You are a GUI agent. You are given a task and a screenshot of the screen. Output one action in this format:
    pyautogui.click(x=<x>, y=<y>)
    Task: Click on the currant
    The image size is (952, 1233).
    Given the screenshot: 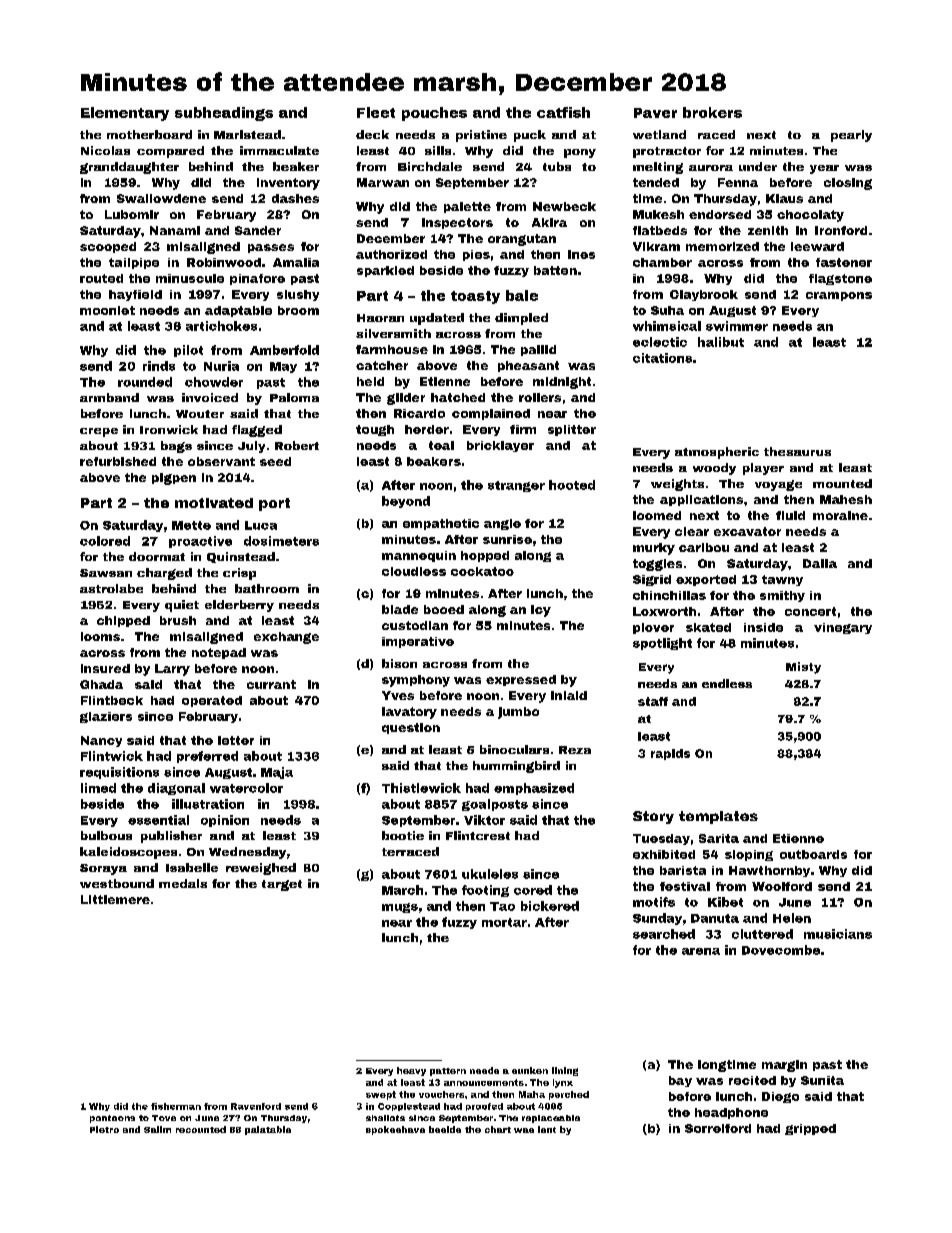 What is the action you would take?
    pyautogui.click(x=271, y=684)
